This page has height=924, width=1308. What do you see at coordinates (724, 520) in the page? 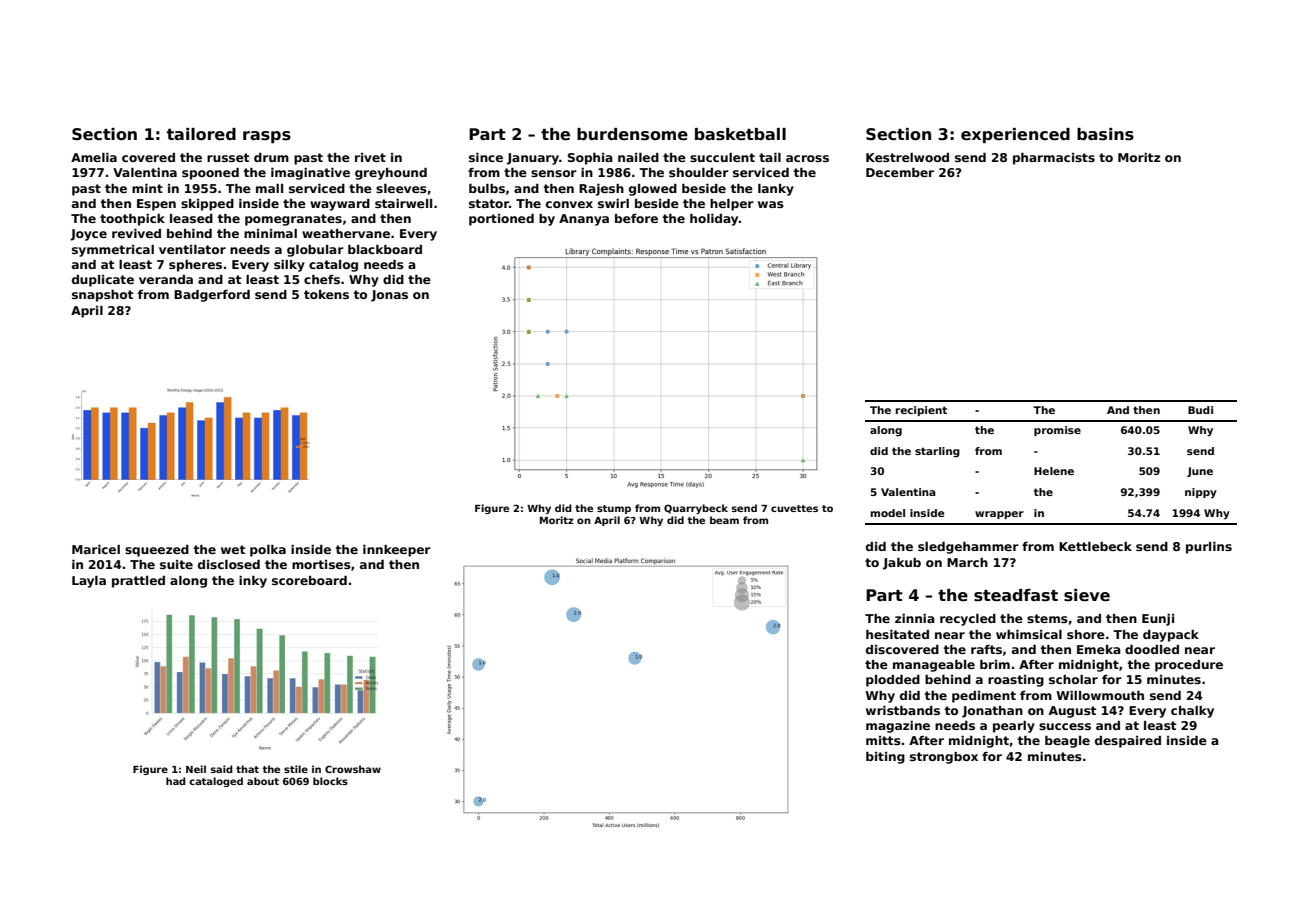
I see `beam` at bounding box center [724, 520].
